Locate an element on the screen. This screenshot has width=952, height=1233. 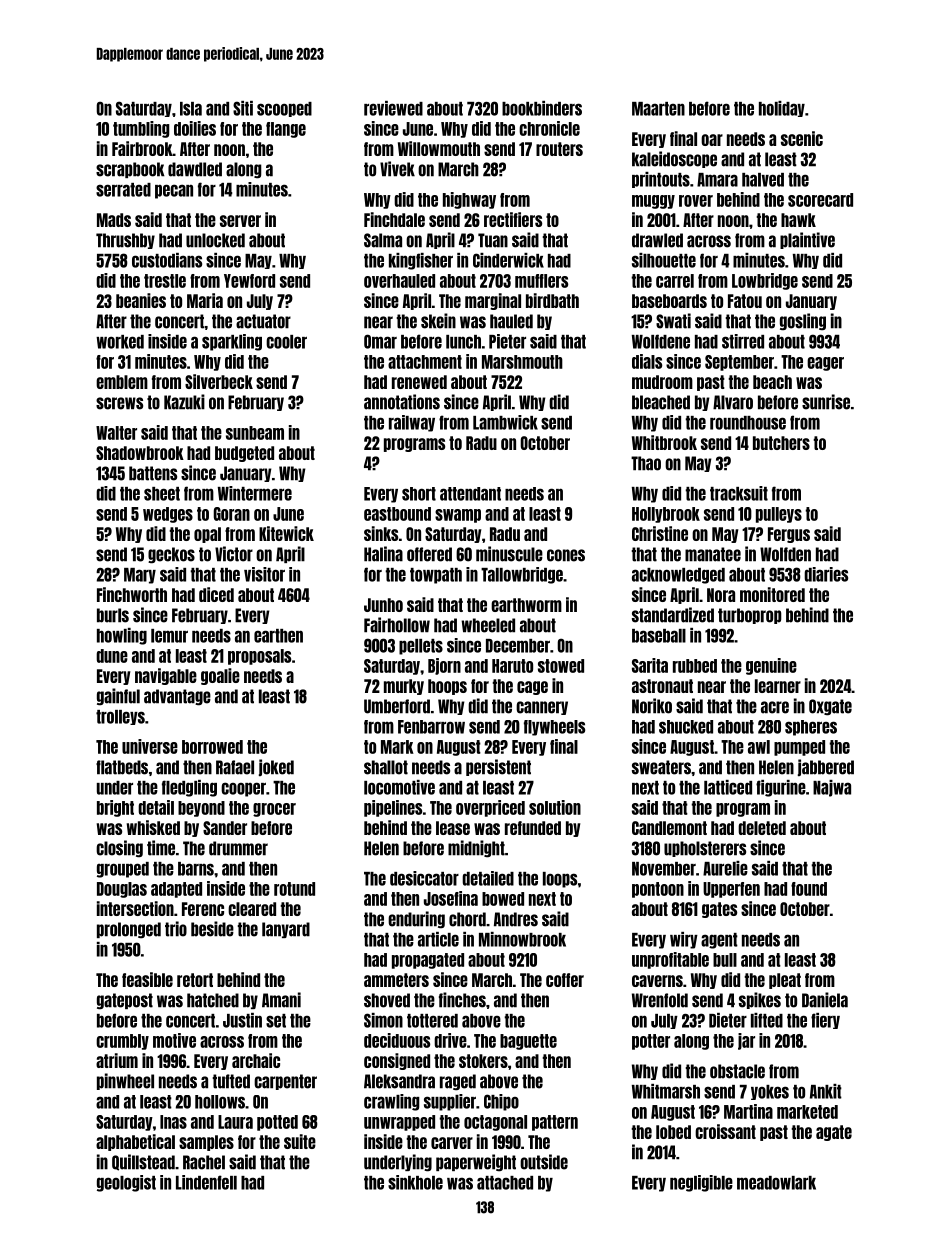
minuscule is located at coordinates (509, 554).
